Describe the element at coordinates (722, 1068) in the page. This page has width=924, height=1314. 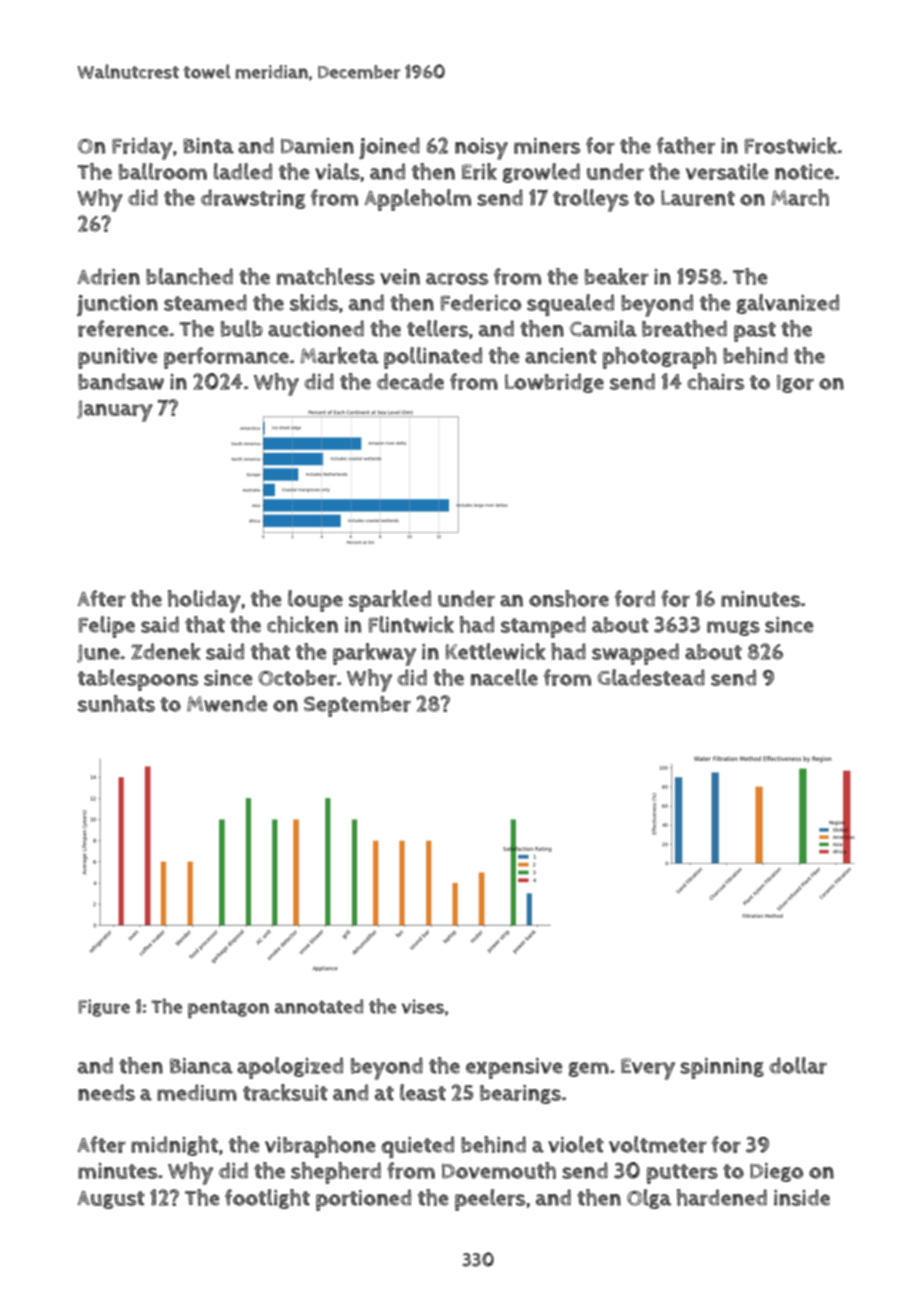
I see `spinning` at that location.
